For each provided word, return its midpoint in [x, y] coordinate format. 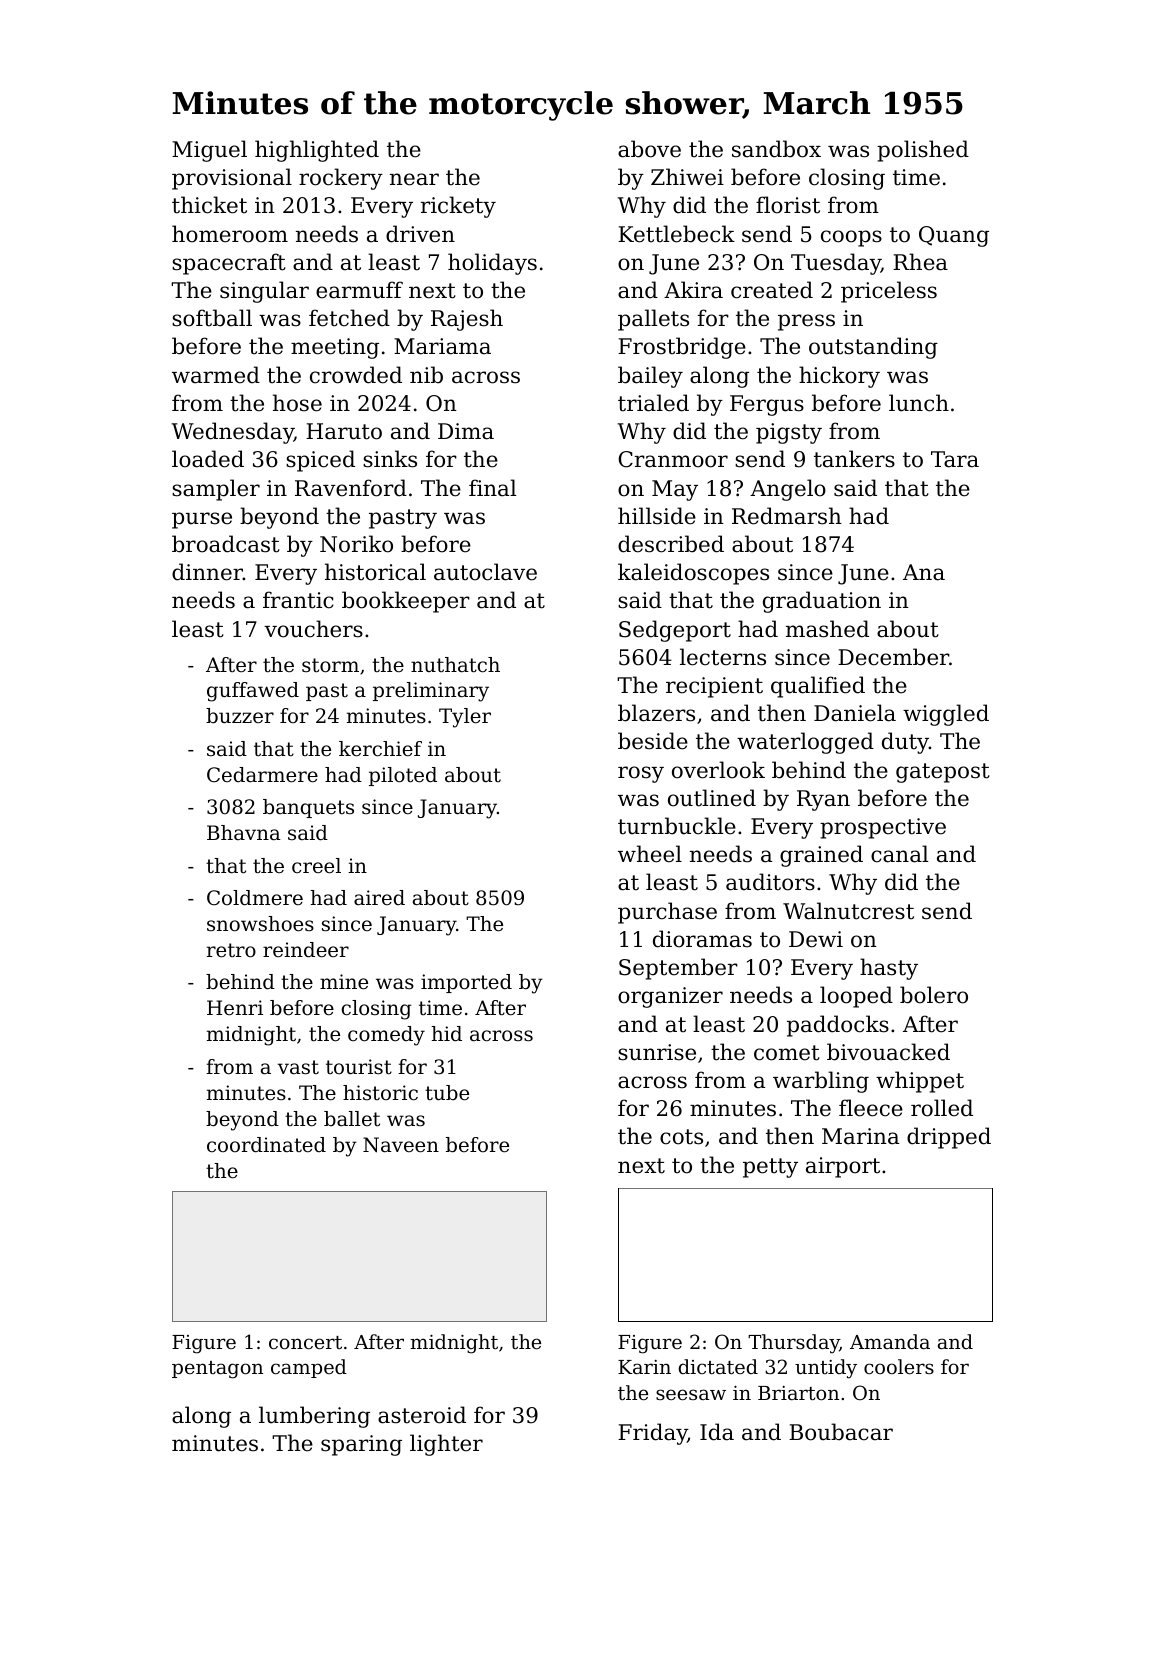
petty [770, 1168]
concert [305, 1342]
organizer [670, 997]
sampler [216, 490]
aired [379, 898]
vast [298, 1067]
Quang [954, 236]
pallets [653, 320]
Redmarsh [787, 516]
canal [899, 854]
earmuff [359, 290]
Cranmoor [673, 459]
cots [681, 1137]
